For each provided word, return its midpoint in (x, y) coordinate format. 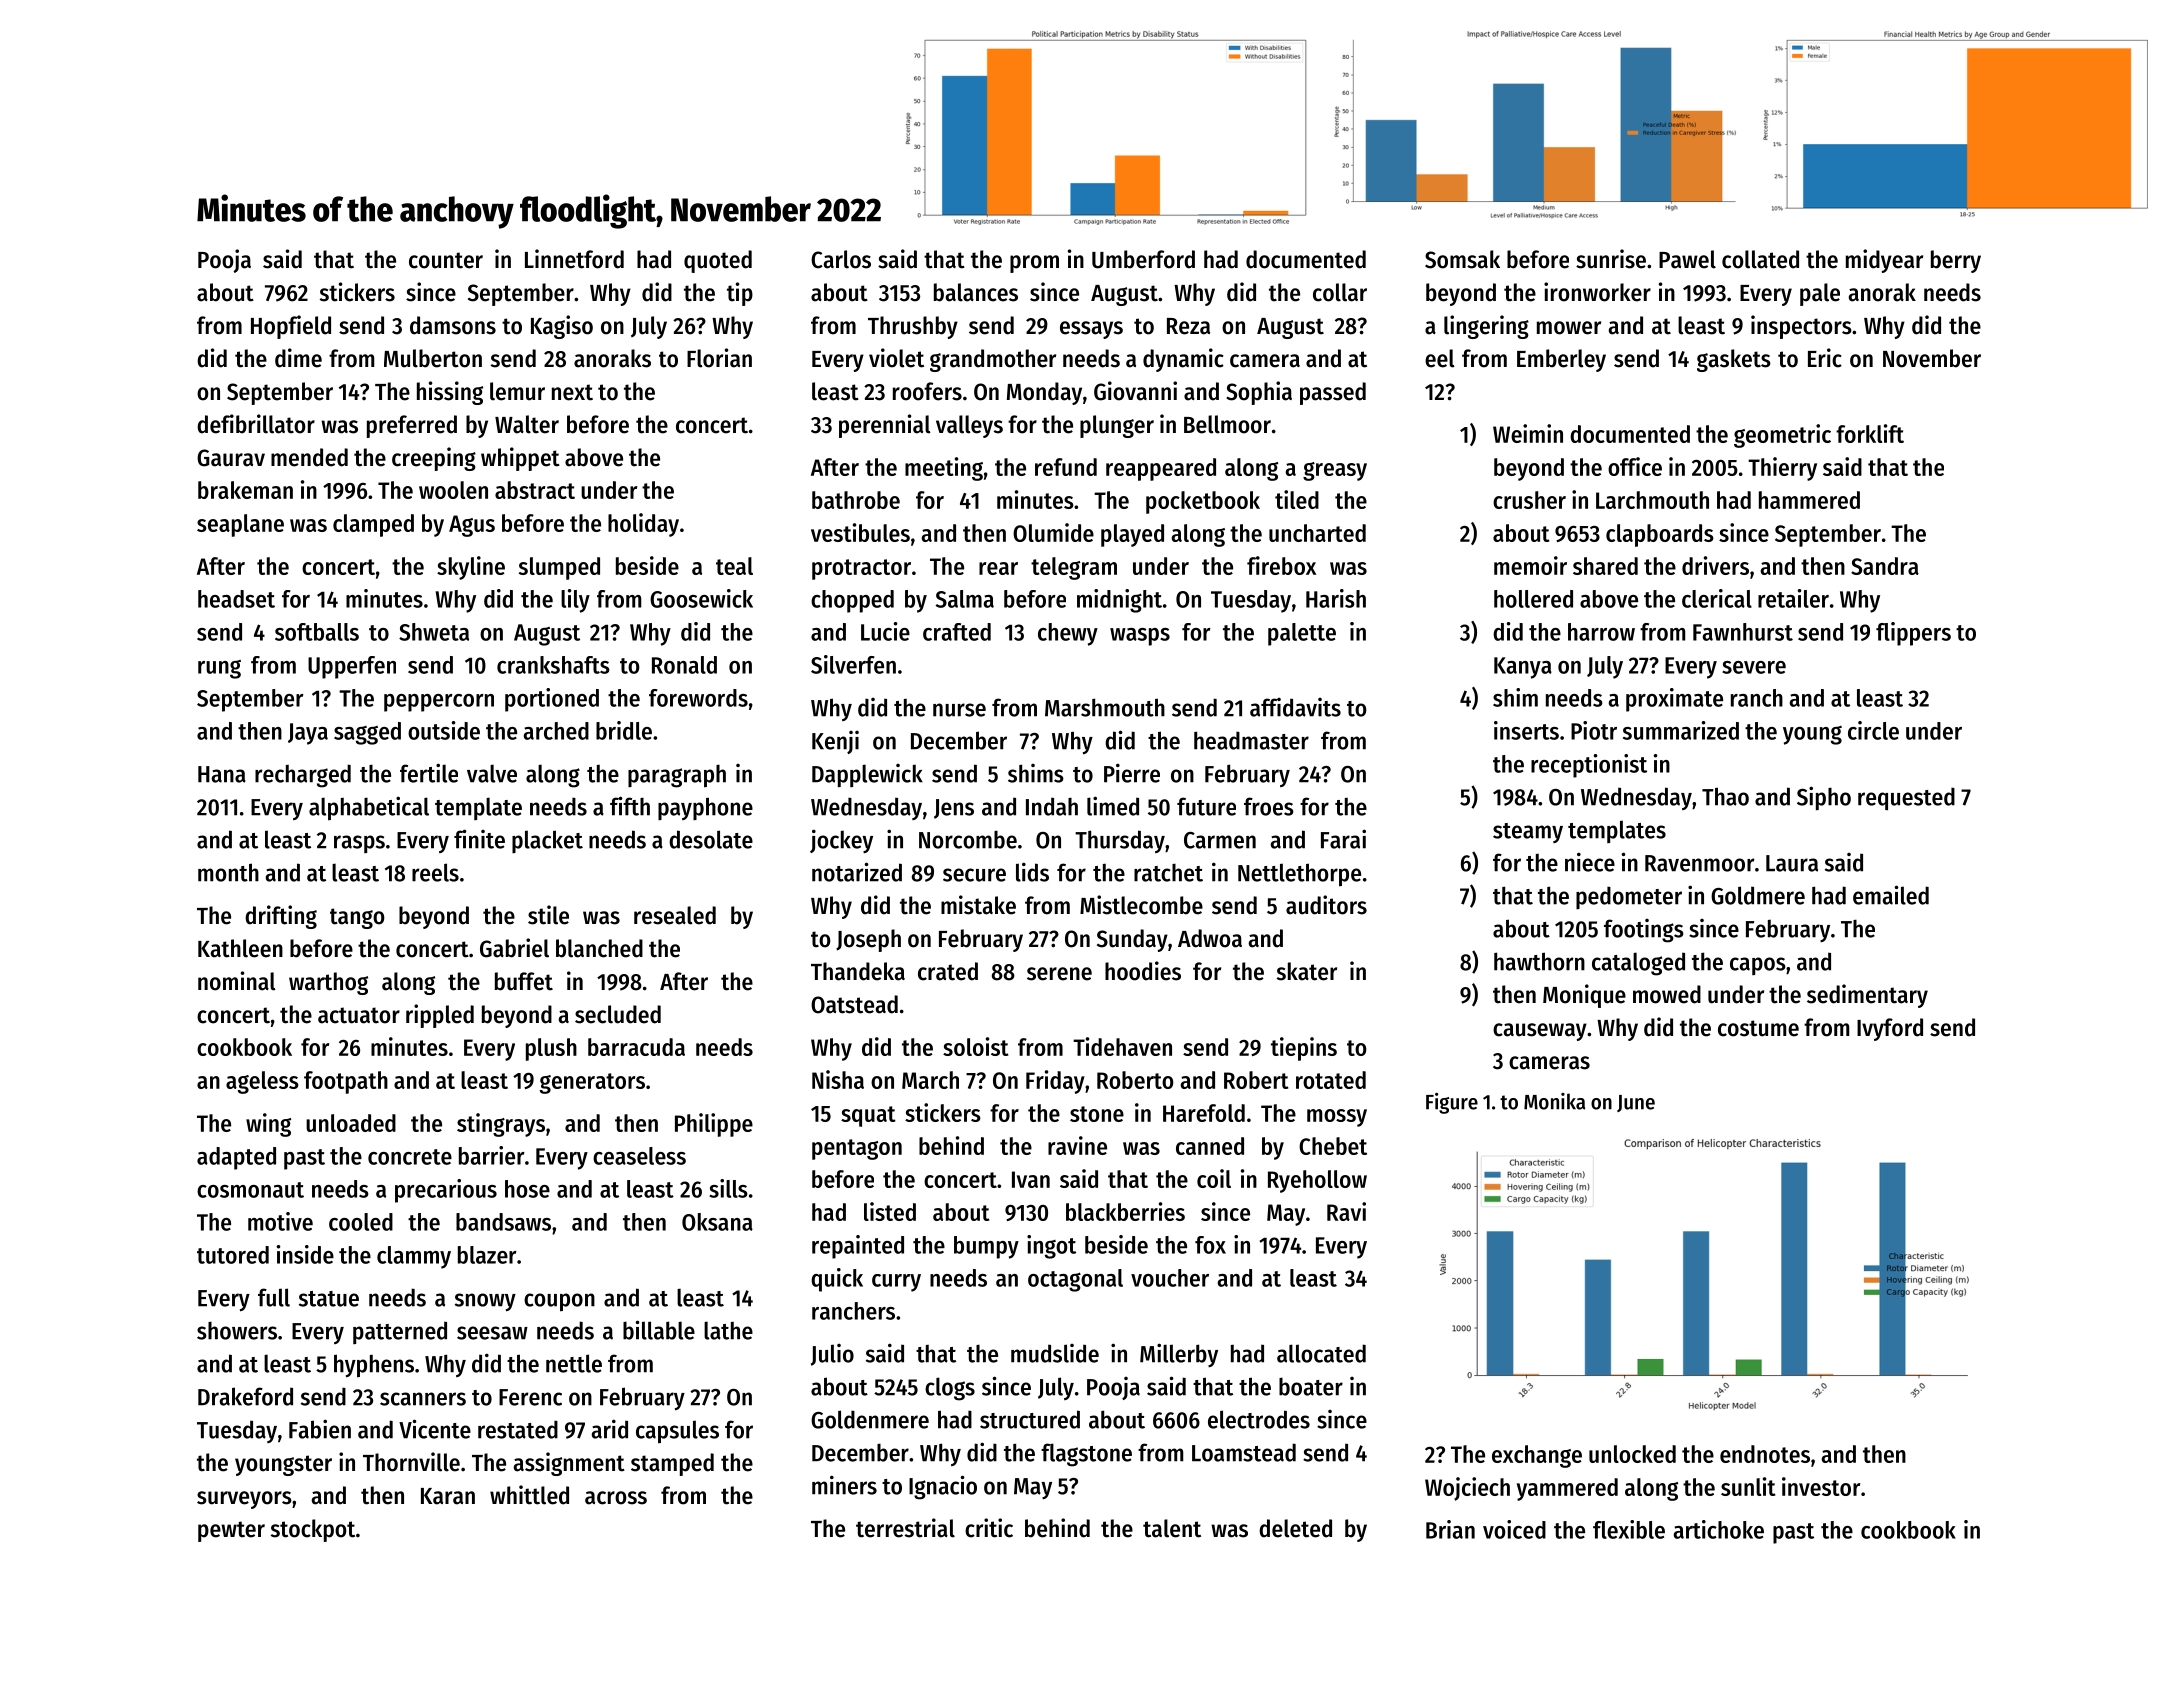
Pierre (1132, 773)
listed (890, 1211)
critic (989, 1528)
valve (492, 773)
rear (998, 568)
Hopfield (291, 327)
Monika (1554, 1101)
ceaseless (639, 1156)
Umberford (1143, 259)
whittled (529, 1495)
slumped (559, 568)
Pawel (1687, 259)
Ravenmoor (1699, 863)
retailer (1793, 598)
